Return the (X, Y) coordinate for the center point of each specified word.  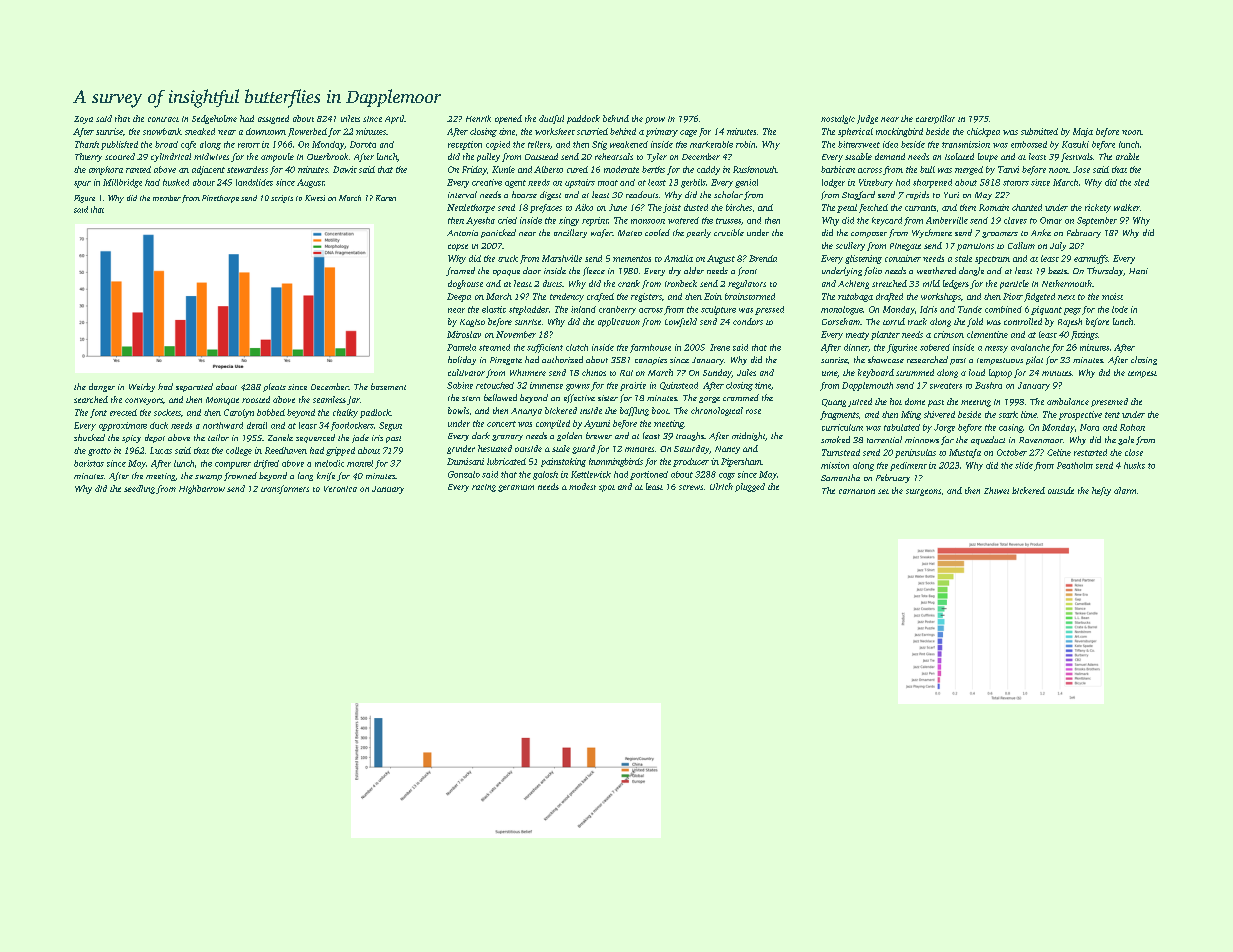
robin (745, 144)
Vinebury (876, 183)
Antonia (462, 233)
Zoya (83, 120)
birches (739, 207)
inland (583, 309)
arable (1127, 156)
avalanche (1030, 347)
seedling (139, 489)
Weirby (142, 387)
